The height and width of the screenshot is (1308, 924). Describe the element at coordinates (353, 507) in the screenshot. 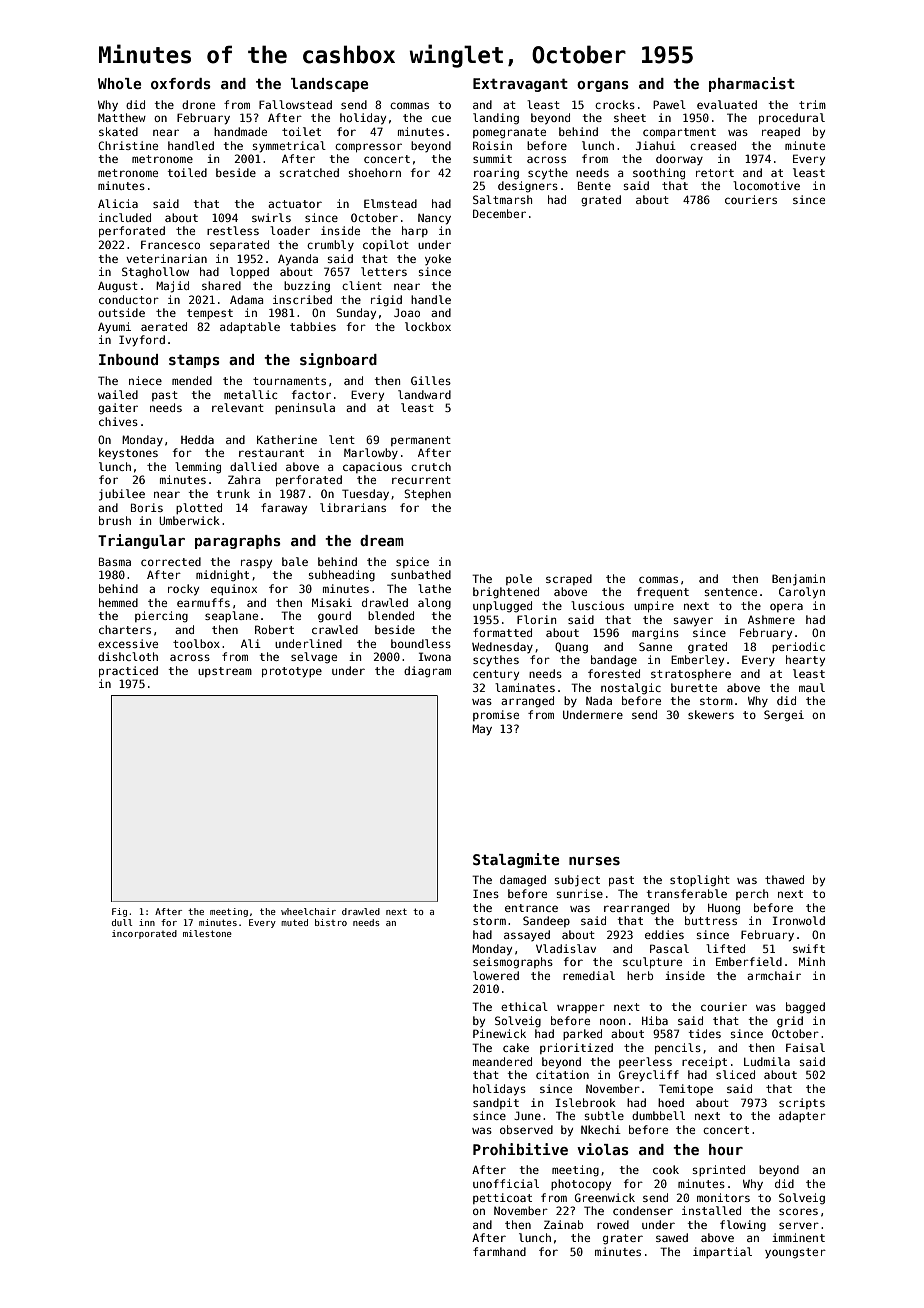

I see `librarians` at that location.
